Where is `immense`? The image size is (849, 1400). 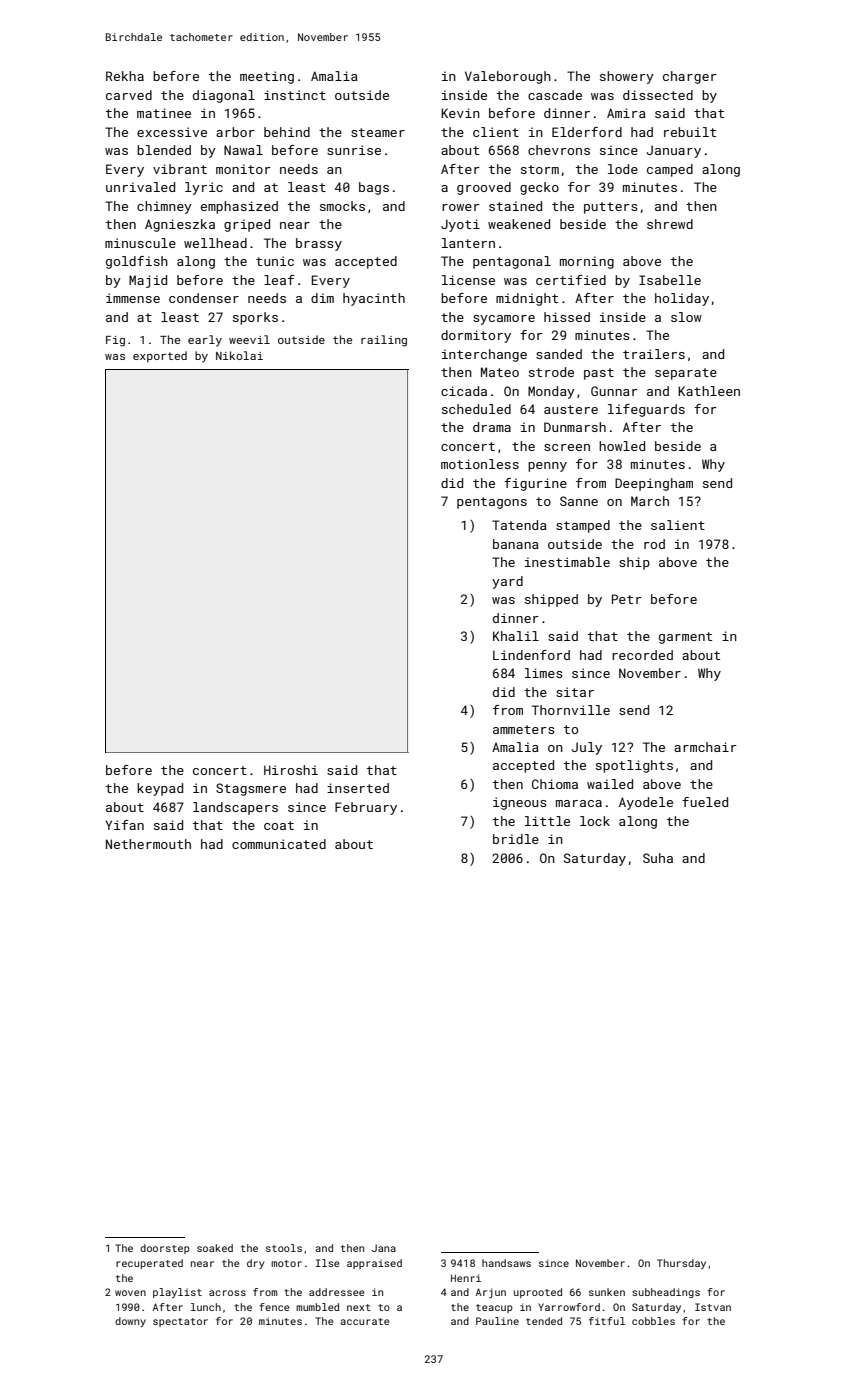 immense is located at coordinates (133, 298).
